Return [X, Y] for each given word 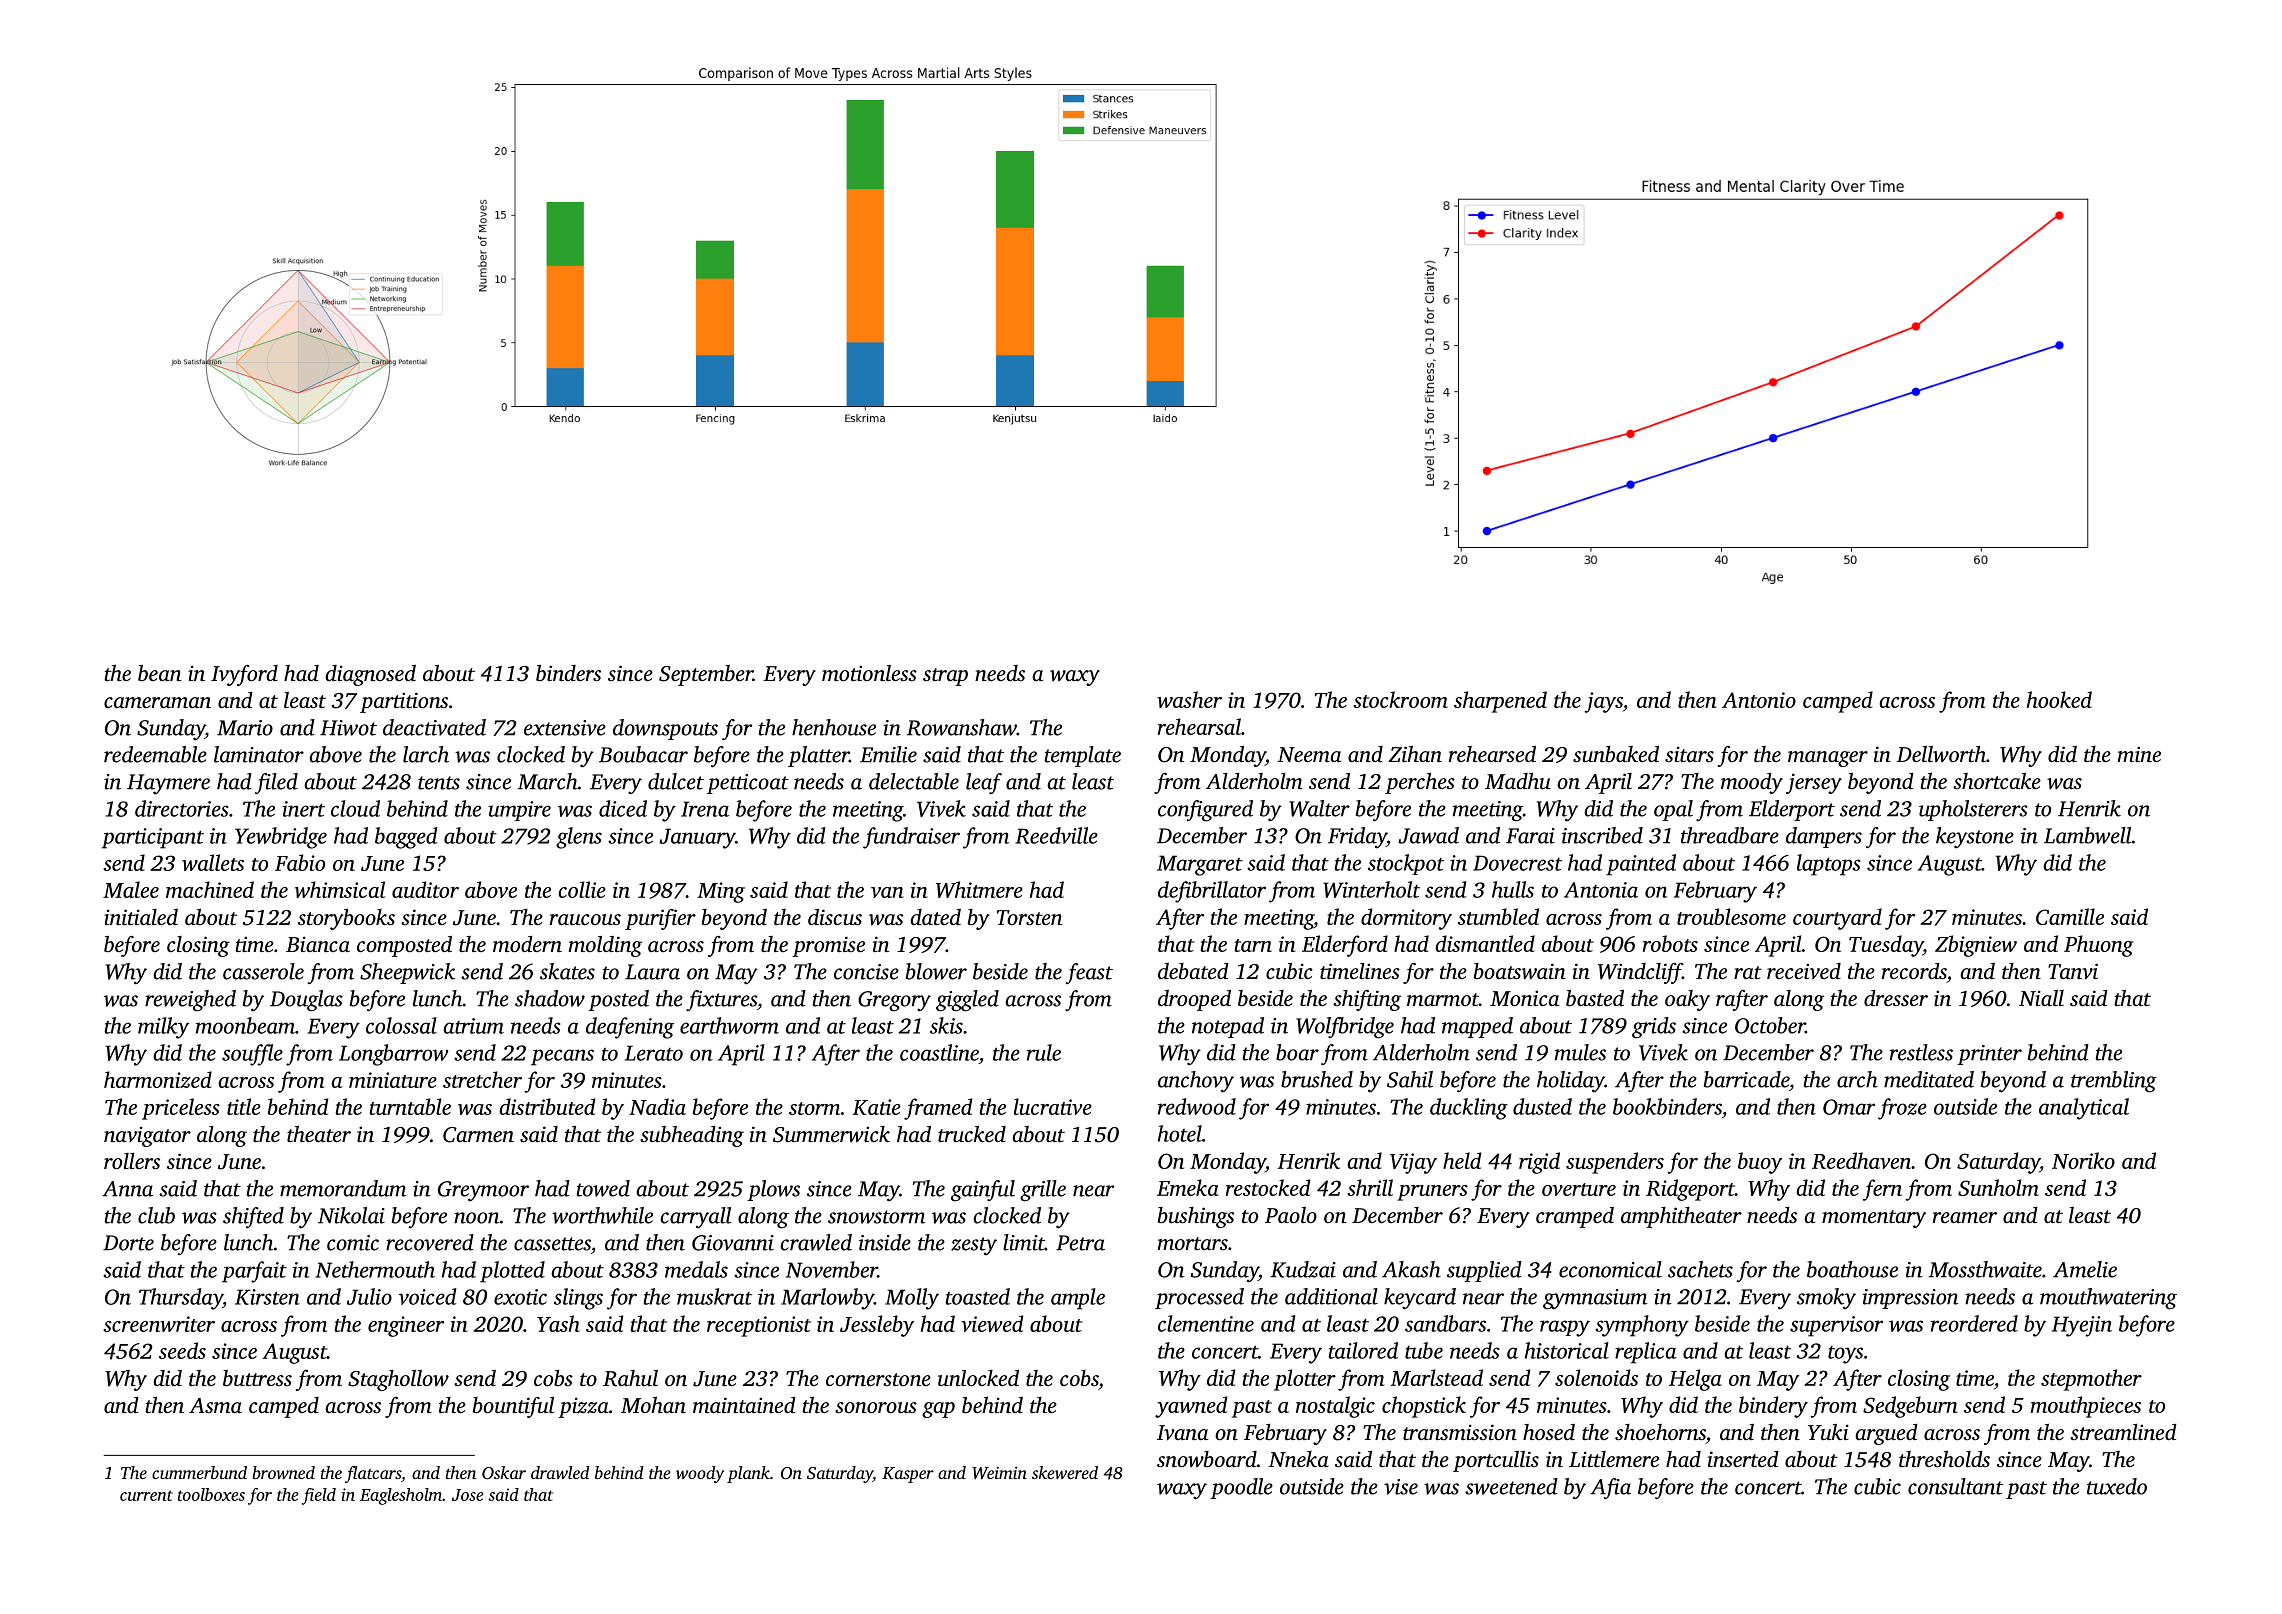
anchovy [1196, 1082]
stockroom [1400, 699]
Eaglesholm [401, 1496]
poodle [1241, 1488]
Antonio [1759, 700]
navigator [147, 1136]
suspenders [1615, 1163]
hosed [1549, 1432]
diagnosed [370, 675]
